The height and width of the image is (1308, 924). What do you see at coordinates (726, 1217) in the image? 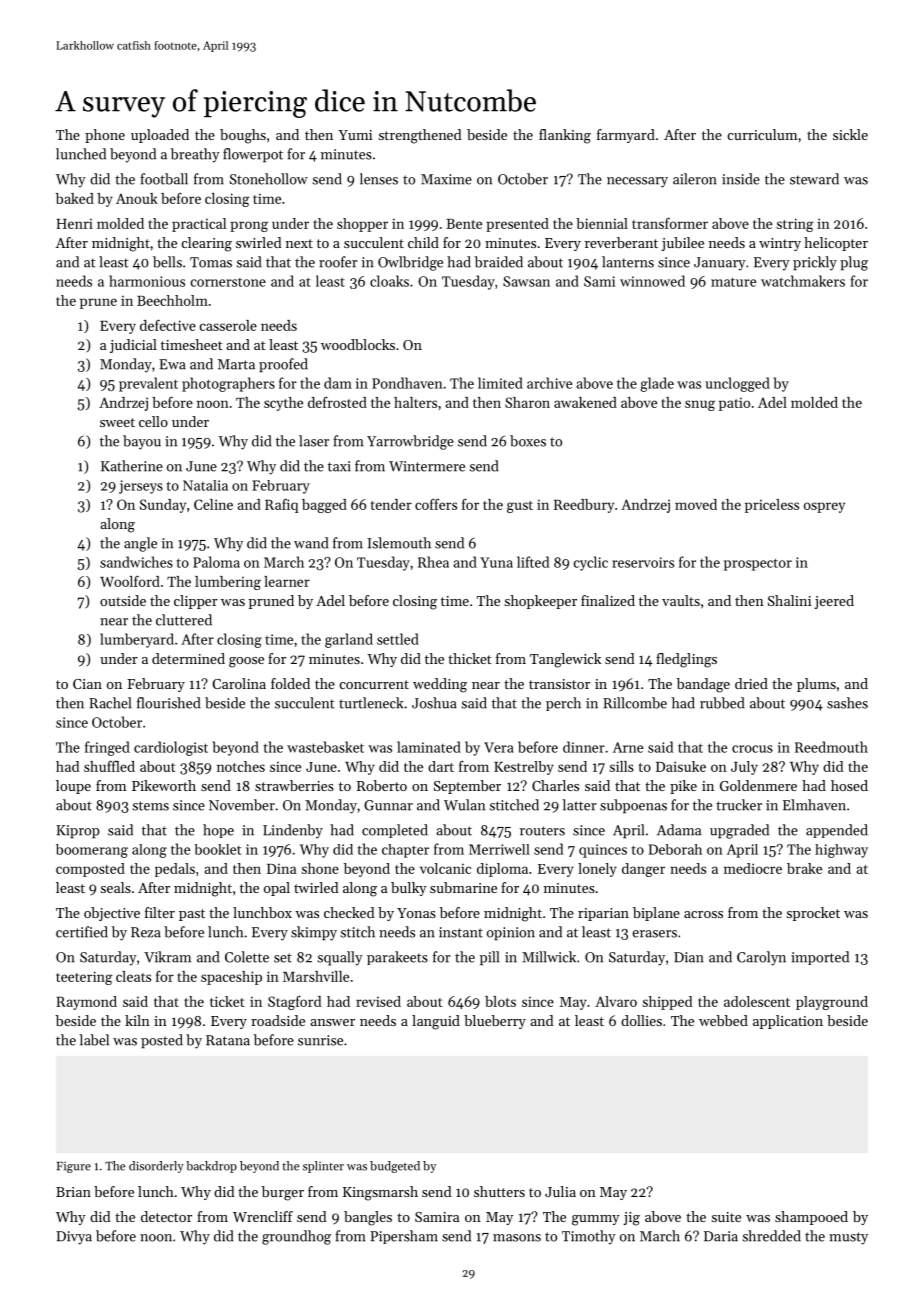
I see `suite` at bounding box center [726, 1217].
